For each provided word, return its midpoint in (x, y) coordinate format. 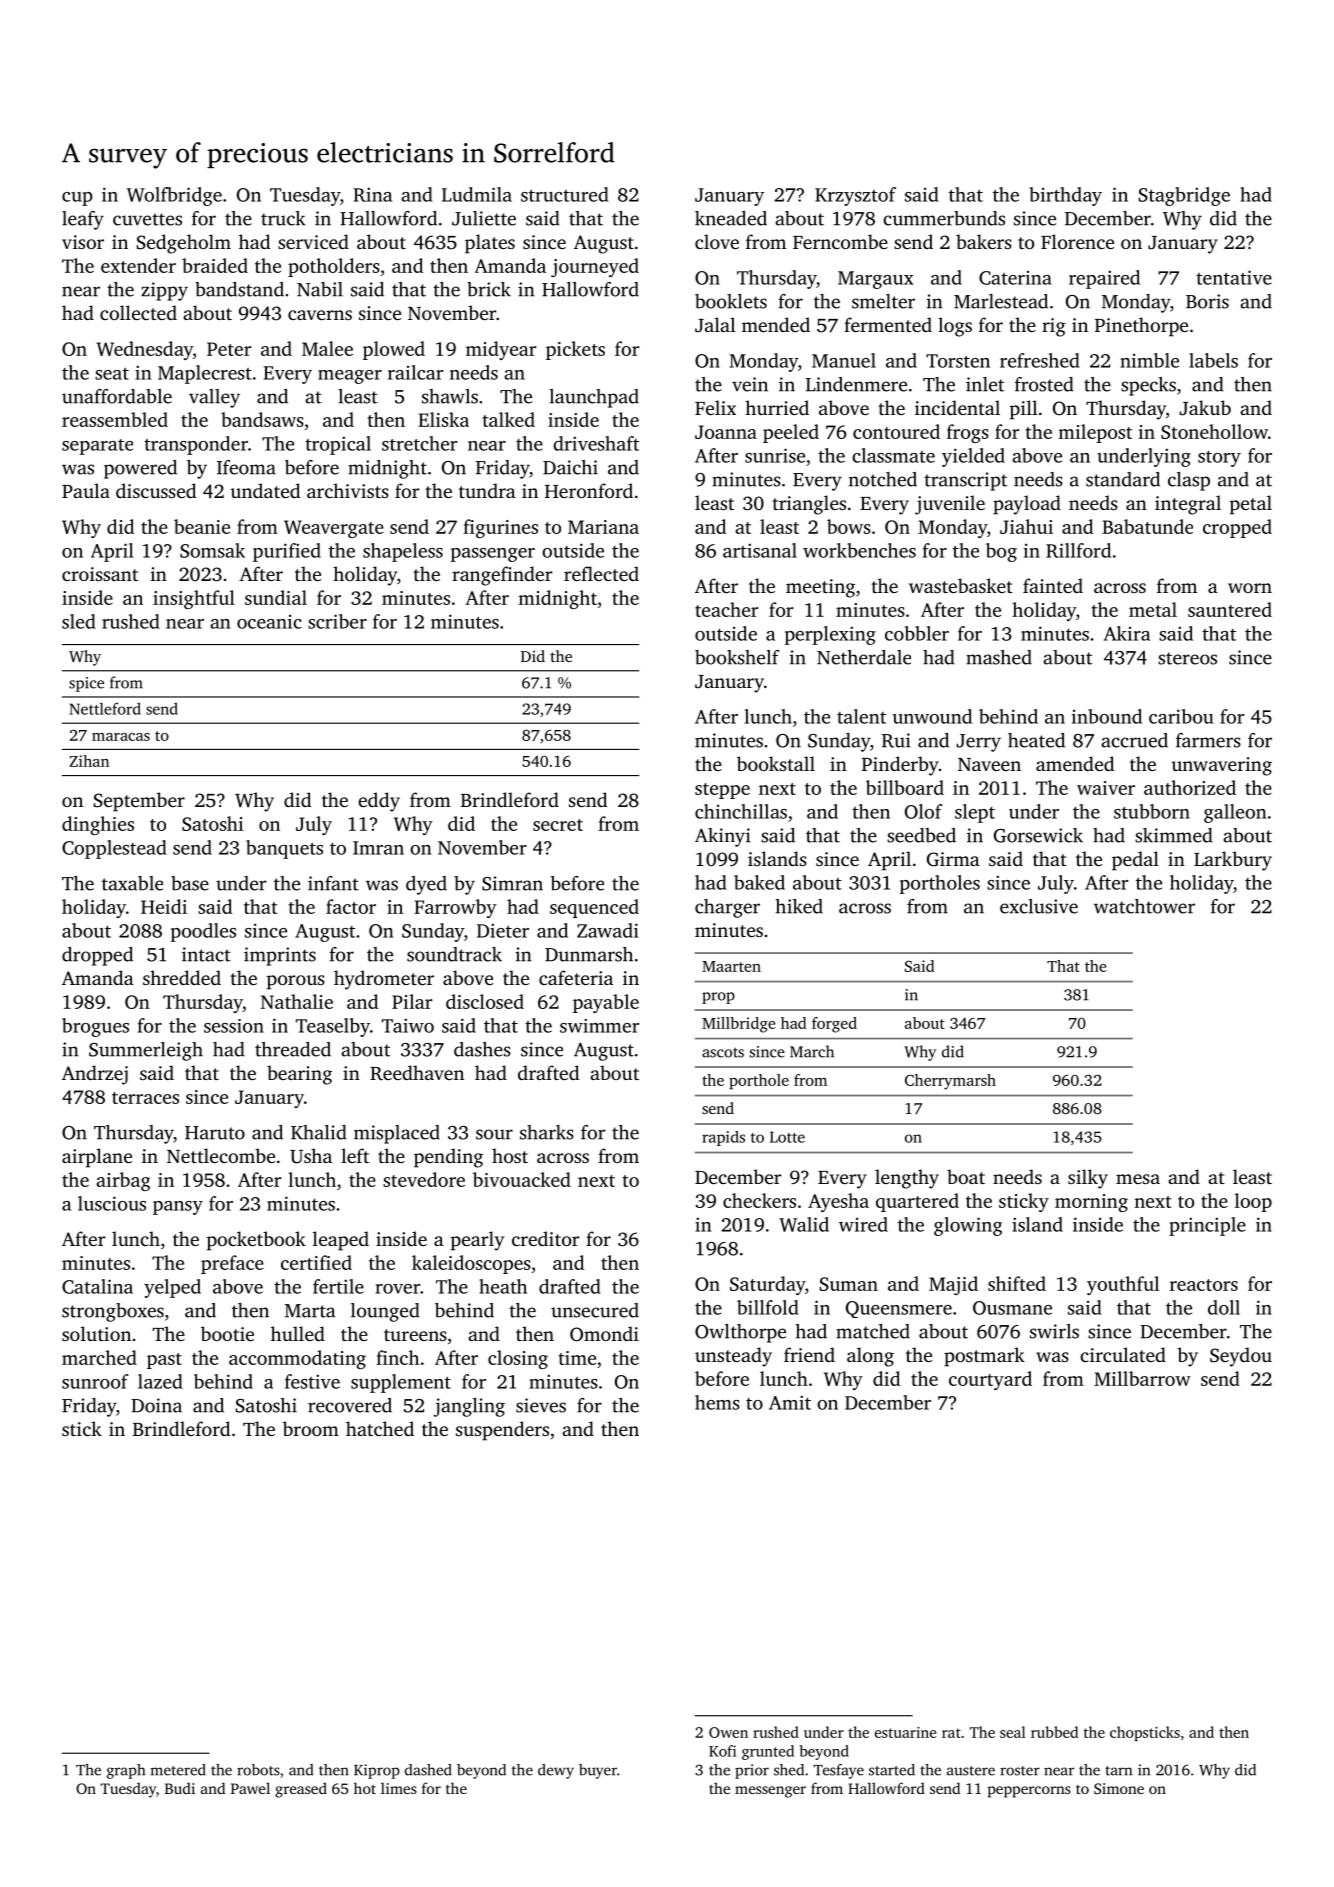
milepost (1095, 433)
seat (112, 373)
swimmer (599, 1026)
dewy (556, 1771)
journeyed (595, 267)
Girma (953, 859)
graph (126, 1771)
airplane (97, 1158)
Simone (1119, 1788)
